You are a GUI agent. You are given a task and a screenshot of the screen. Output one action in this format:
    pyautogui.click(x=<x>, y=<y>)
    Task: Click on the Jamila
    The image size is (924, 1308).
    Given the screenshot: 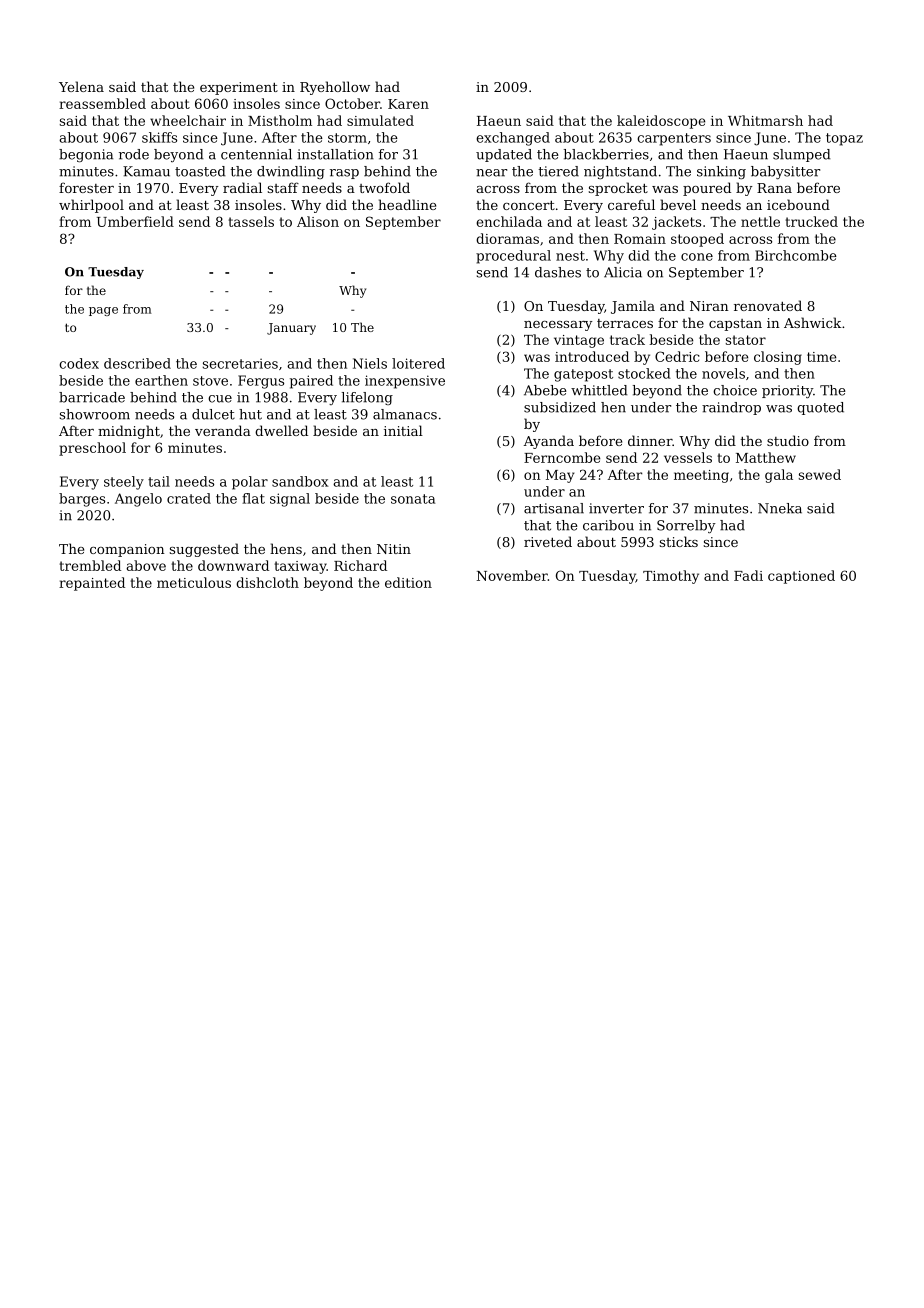 What is the action you would take?
    pyautogui.click(x=633, y=307)
